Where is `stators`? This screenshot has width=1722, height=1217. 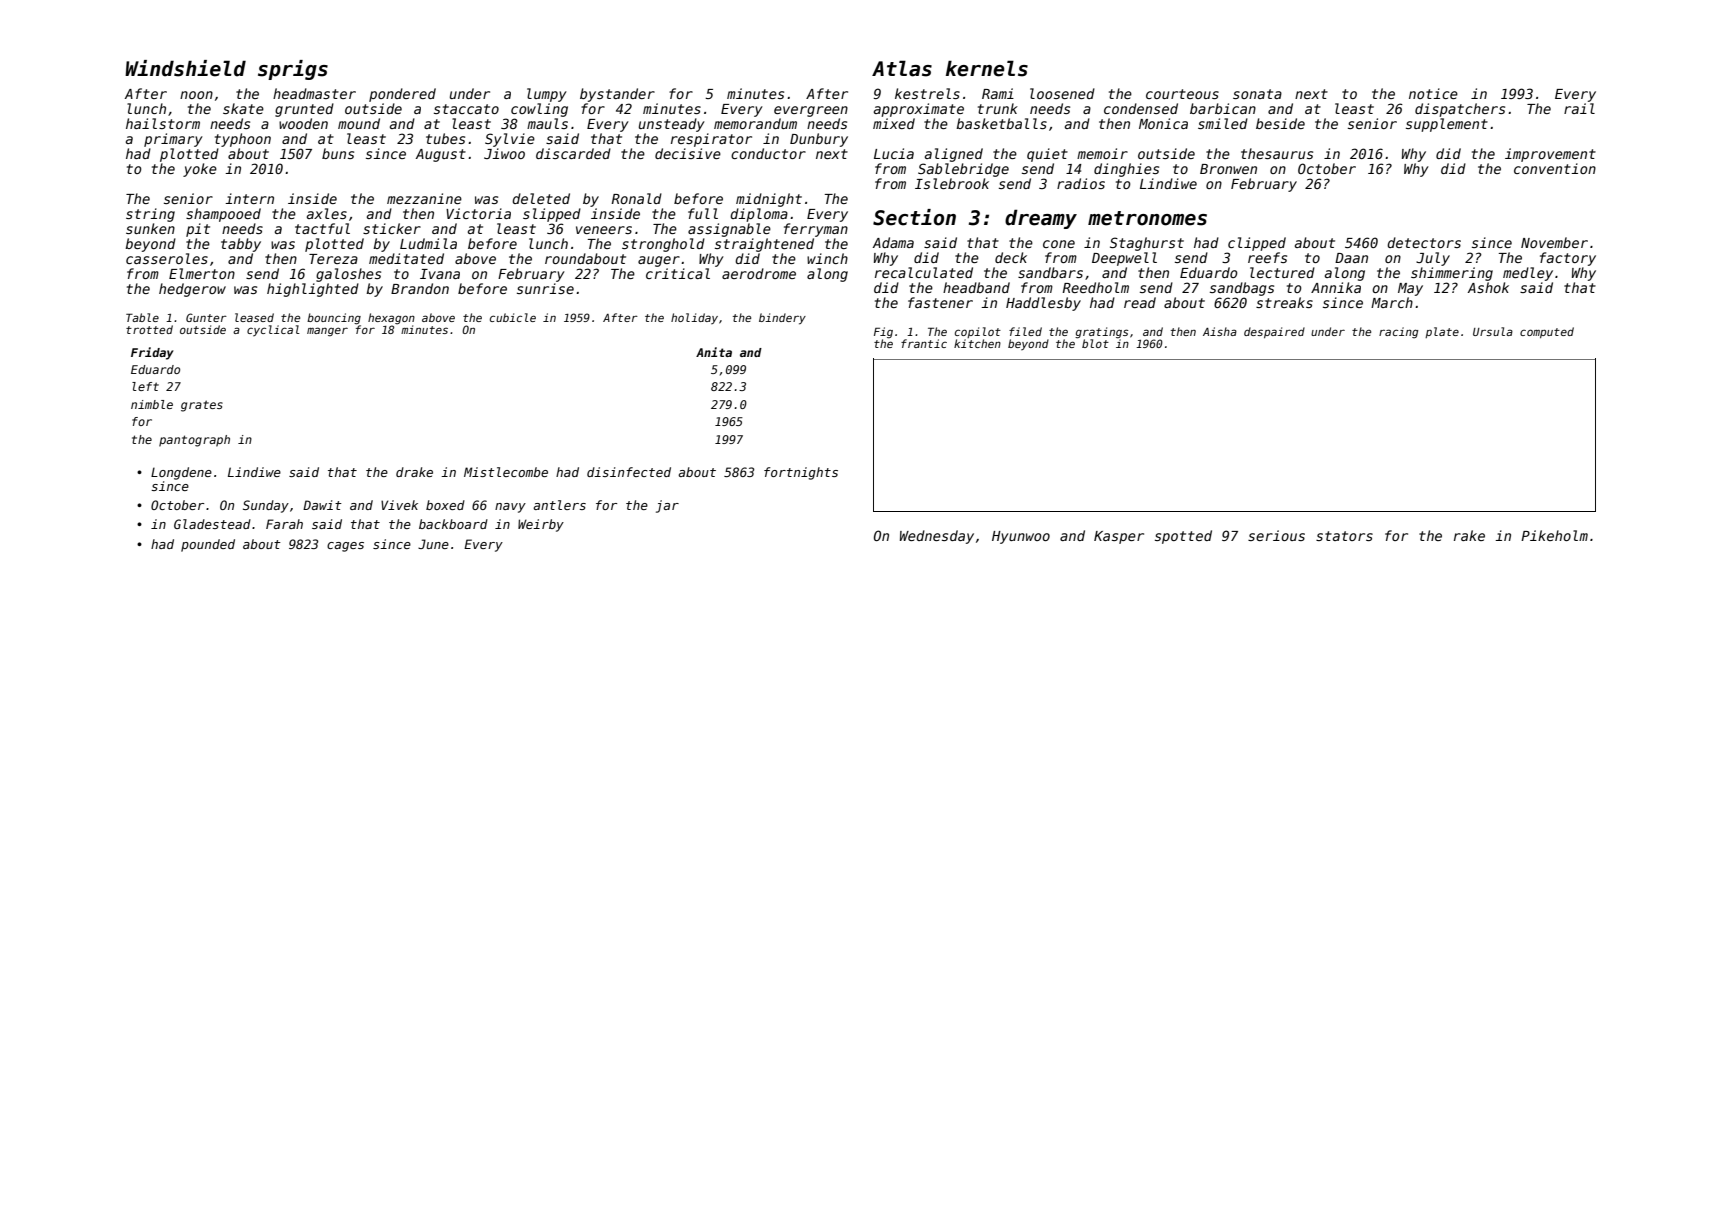
stators is located at coordinates (1344, 536).
